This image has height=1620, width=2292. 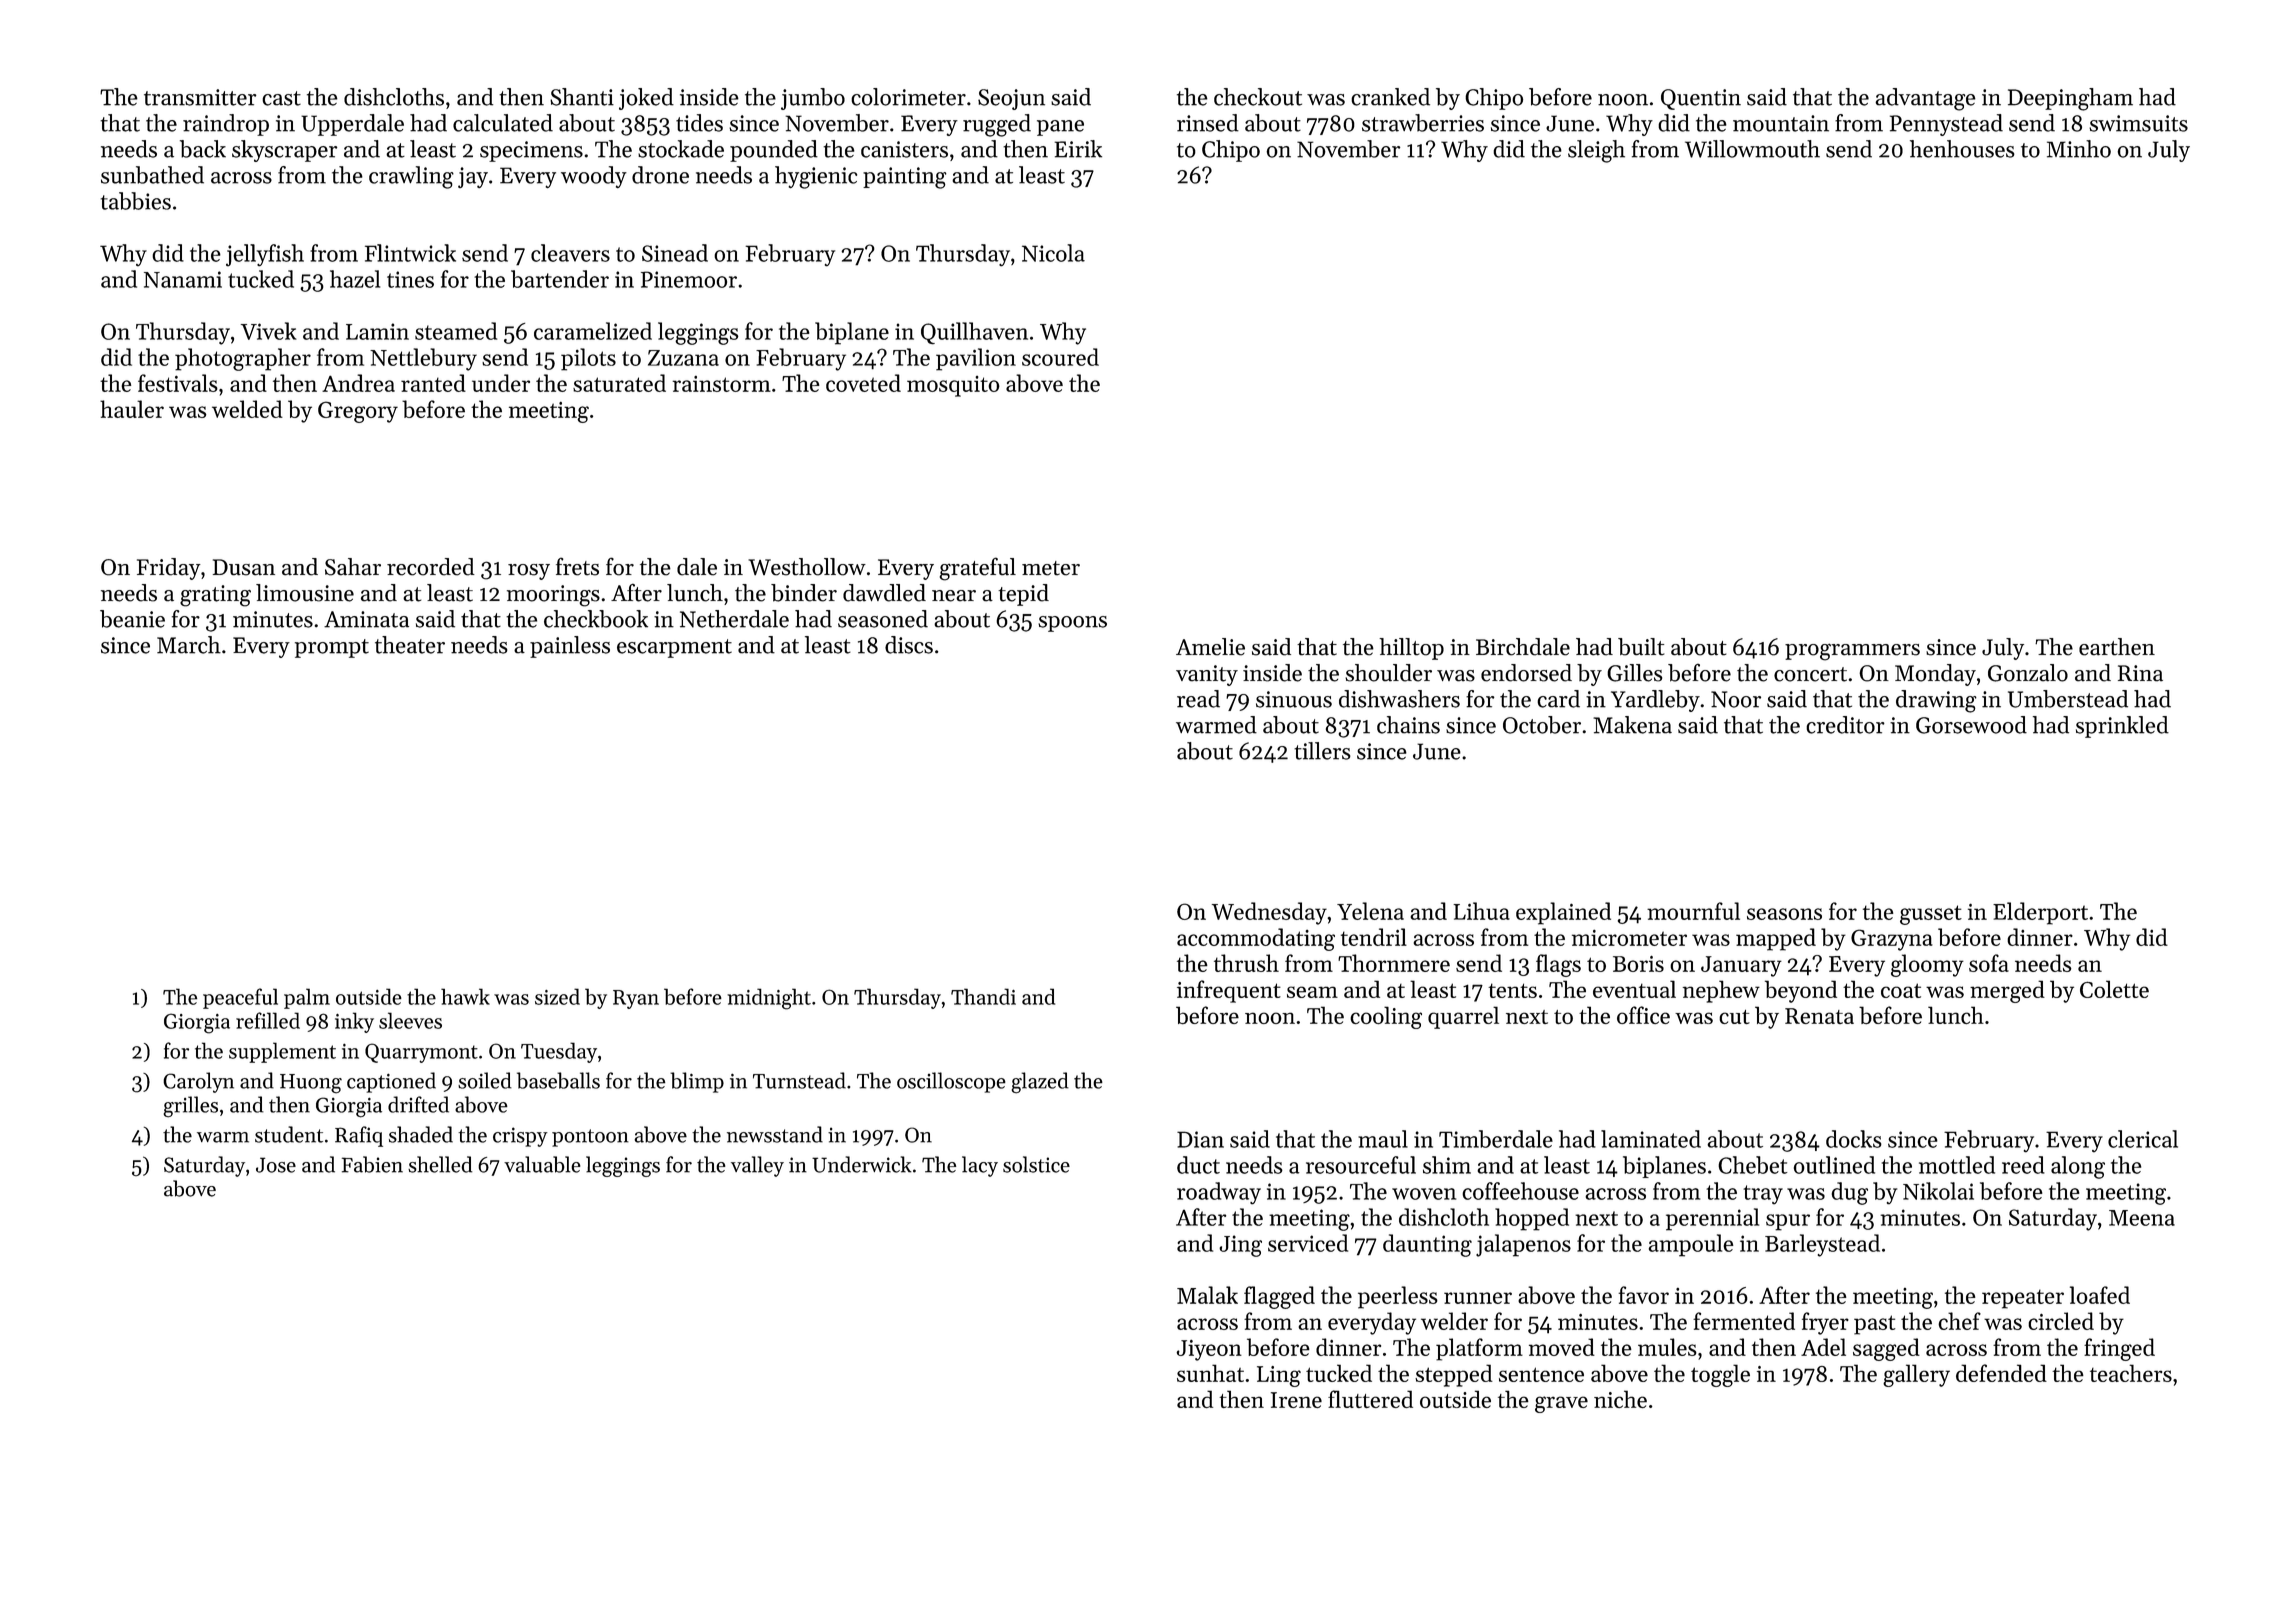 What do you see at coordinates (1207, 1295) in the image?
I see `Malak` at bounding box center [1207, 1295].
